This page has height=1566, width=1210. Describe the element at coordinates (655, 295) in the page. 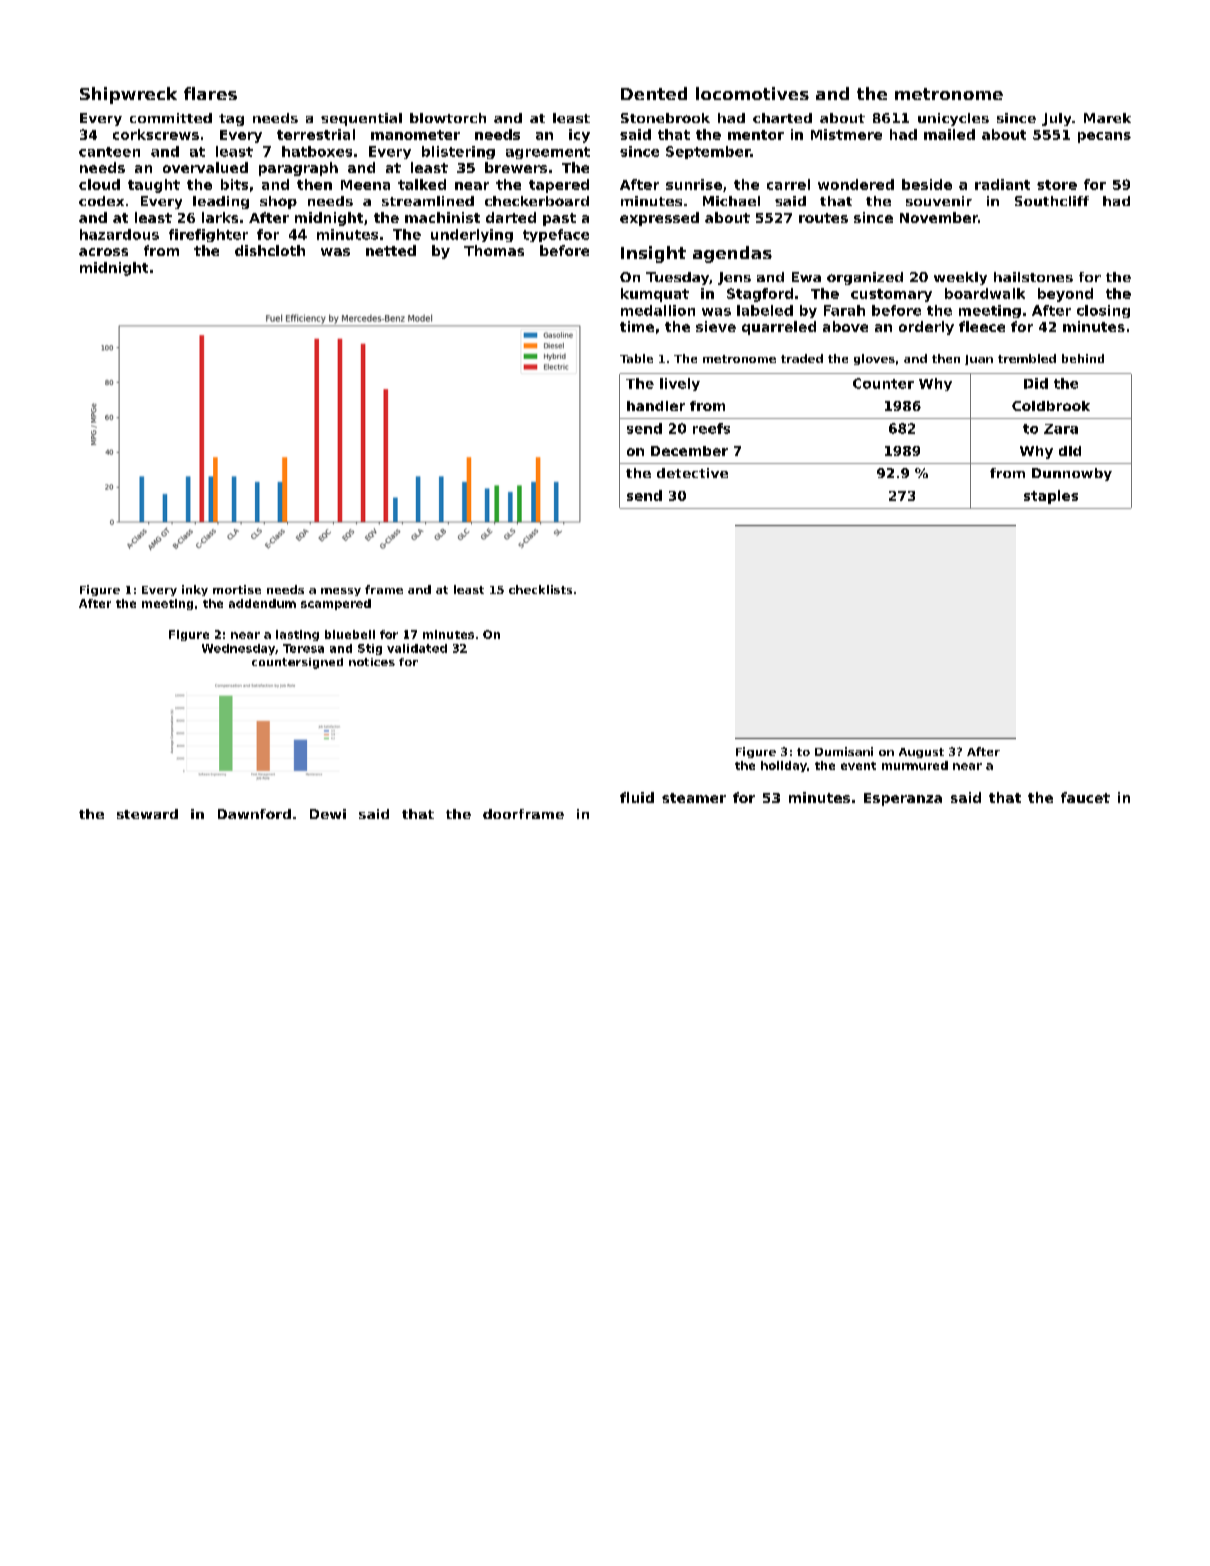

I see `kumquat` at that location.
